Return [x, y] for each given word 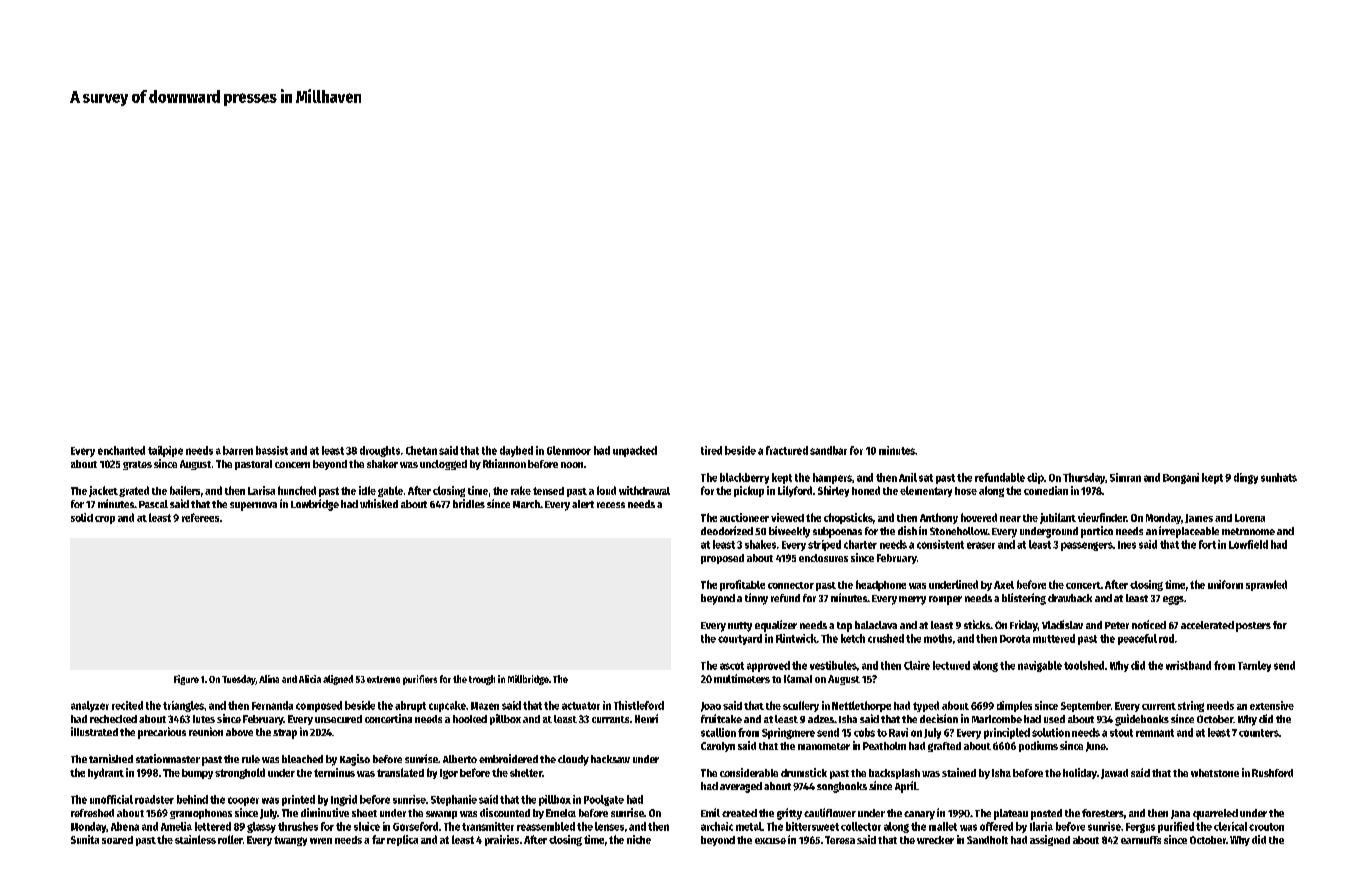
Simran [1125, 477]
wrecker [935, 840]
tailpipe [165, 451]
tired [711, 450]
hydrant [106, 773]
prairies [502, 840]
